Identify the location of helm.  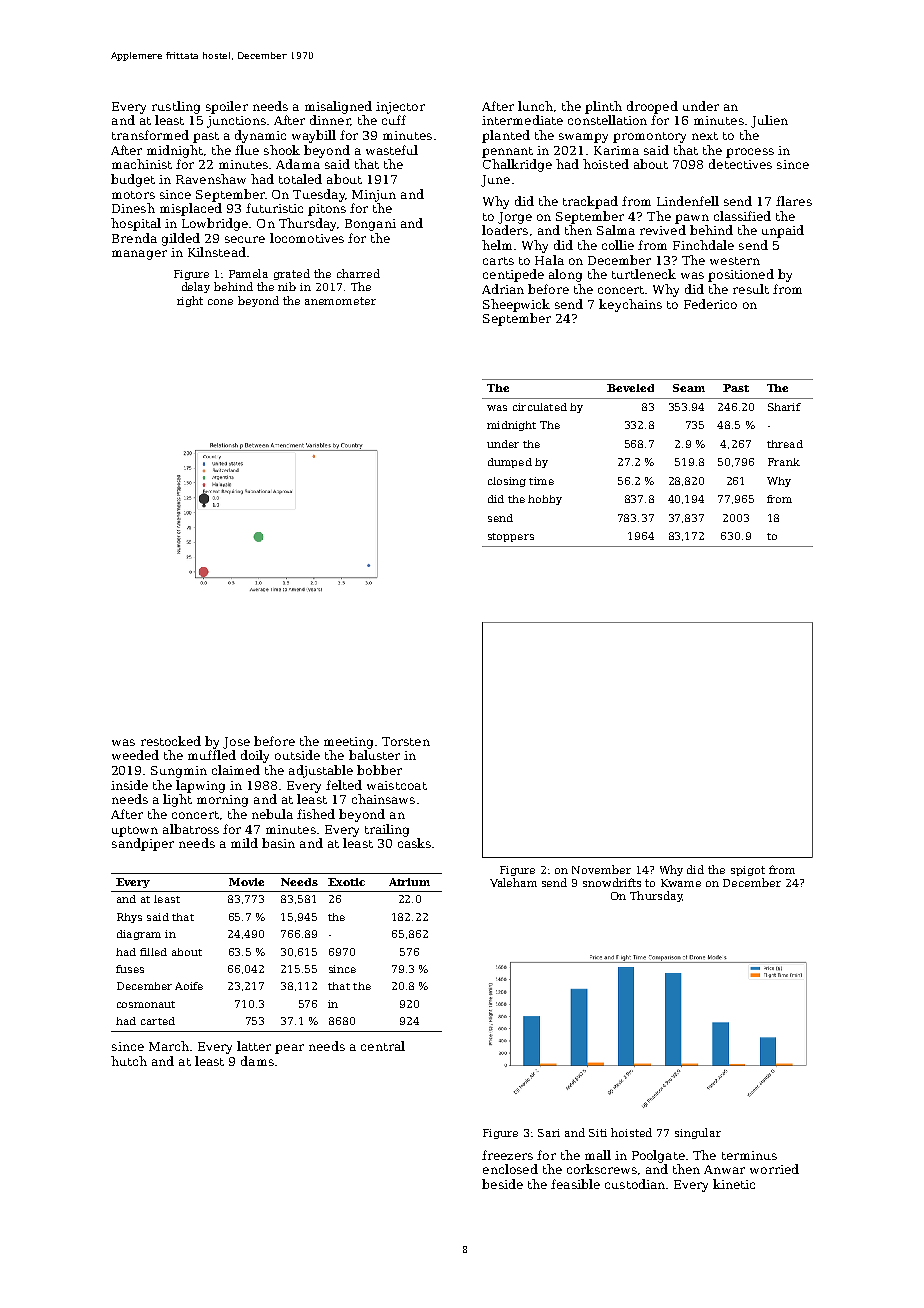
(497, 245).
